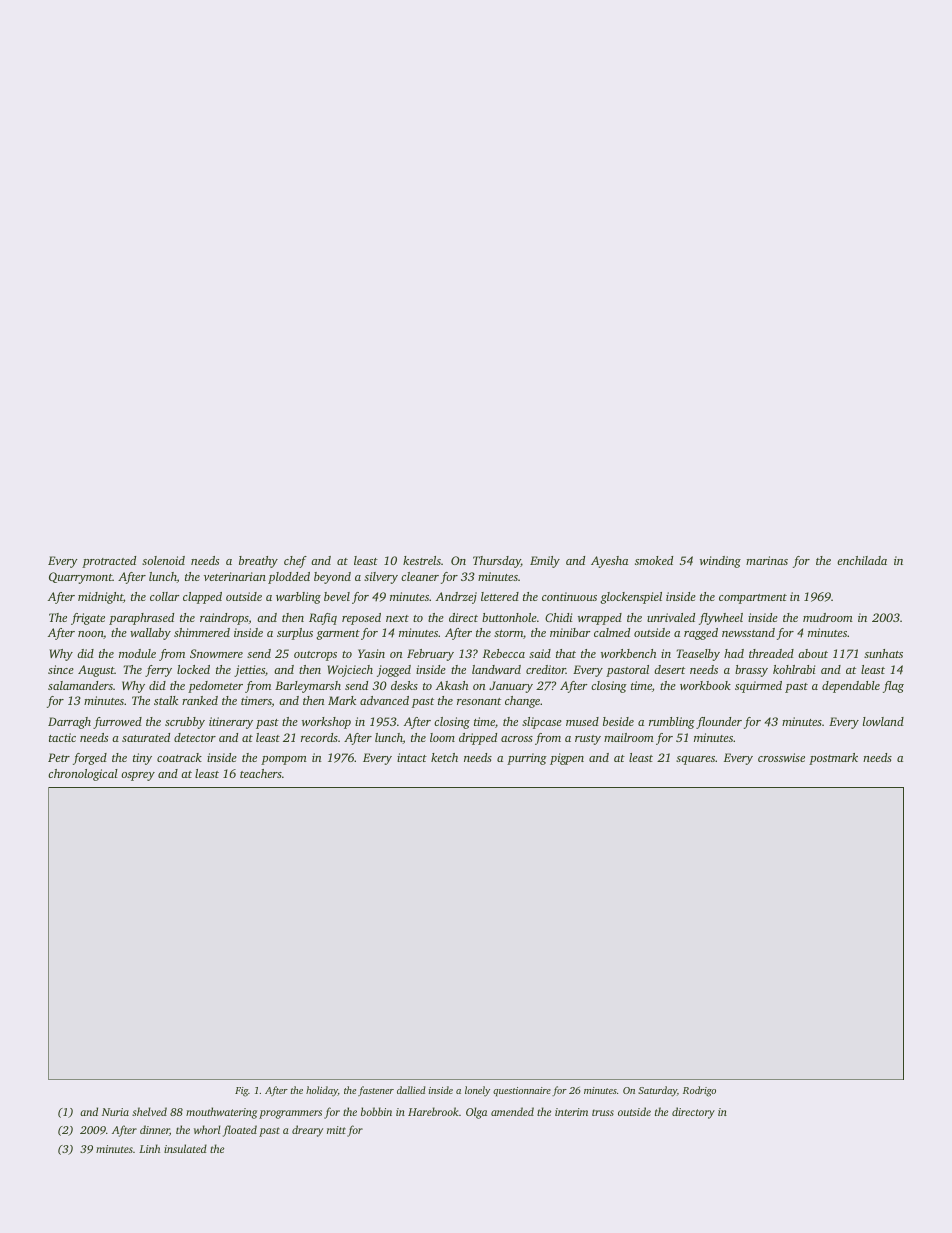  Describe the element at coordinates (699, 1091) in the page. I see `Rodrigo` at that location.
